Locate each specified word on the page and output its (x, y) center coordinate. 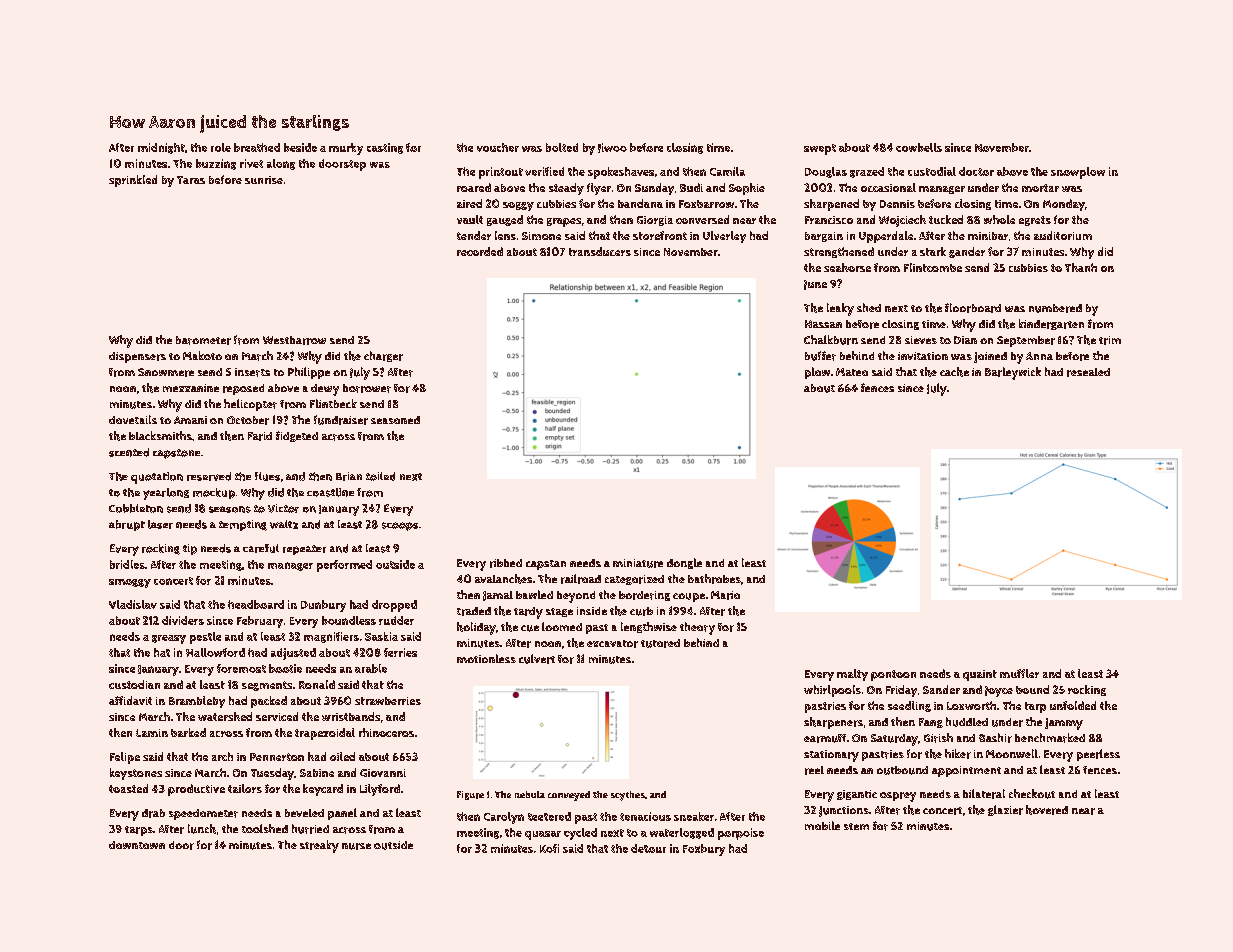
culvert (537, 659)
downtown (137, 845)
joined (990, 357)
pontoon (893, 675)
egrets (1035, 221)
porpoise (741, 834)
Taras (191, 180)
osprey (898, 797)
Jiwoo (612, 148)
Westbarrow (294, 340)
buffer (820, 356)
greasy (169, 639)
